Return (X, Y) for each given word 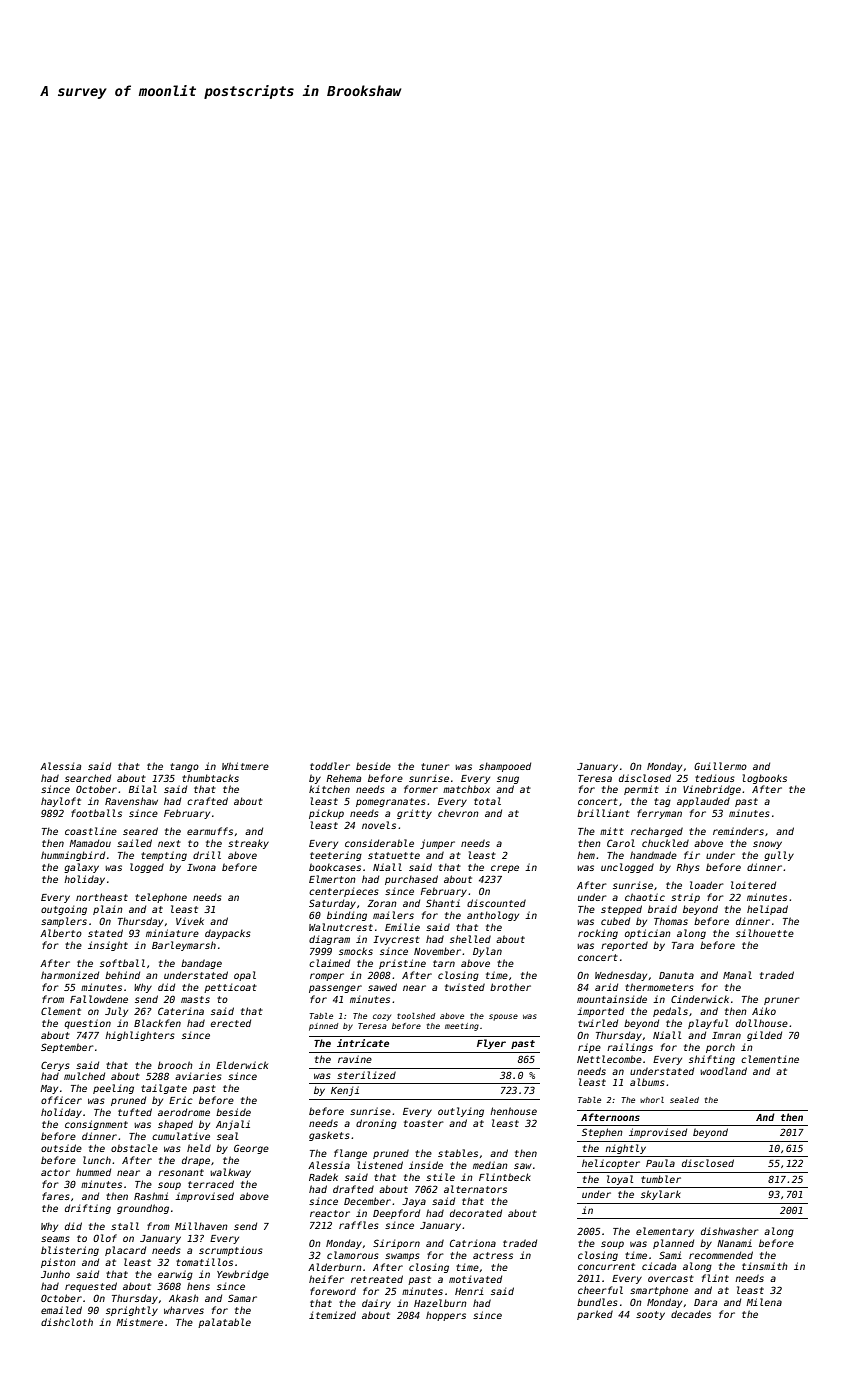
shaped (175, 1125)
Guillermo (720, 766)
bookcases (335, 867)
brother (510, 987)
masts (195, 999)
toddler (330, 766)
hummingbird (73, 856)
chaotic (645, 897)
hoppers (446, 1316)
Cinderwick (700, 999)
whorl (652, 1100)
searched (88, 778)
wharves (184, 1310)
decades (691, 1314)
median (490, 1165)
